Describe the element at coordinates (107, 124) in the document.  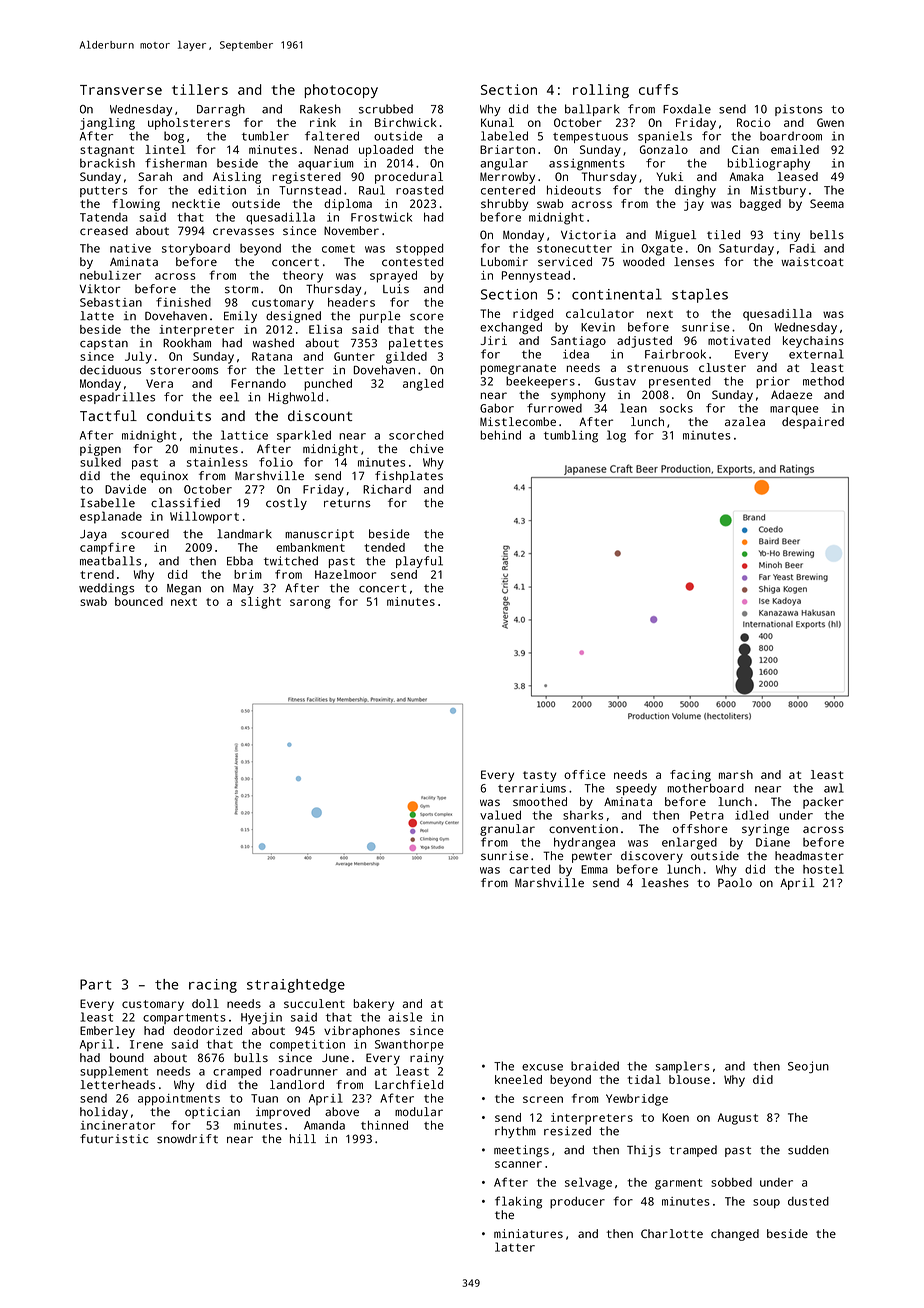
I see `jangling` at that location.
